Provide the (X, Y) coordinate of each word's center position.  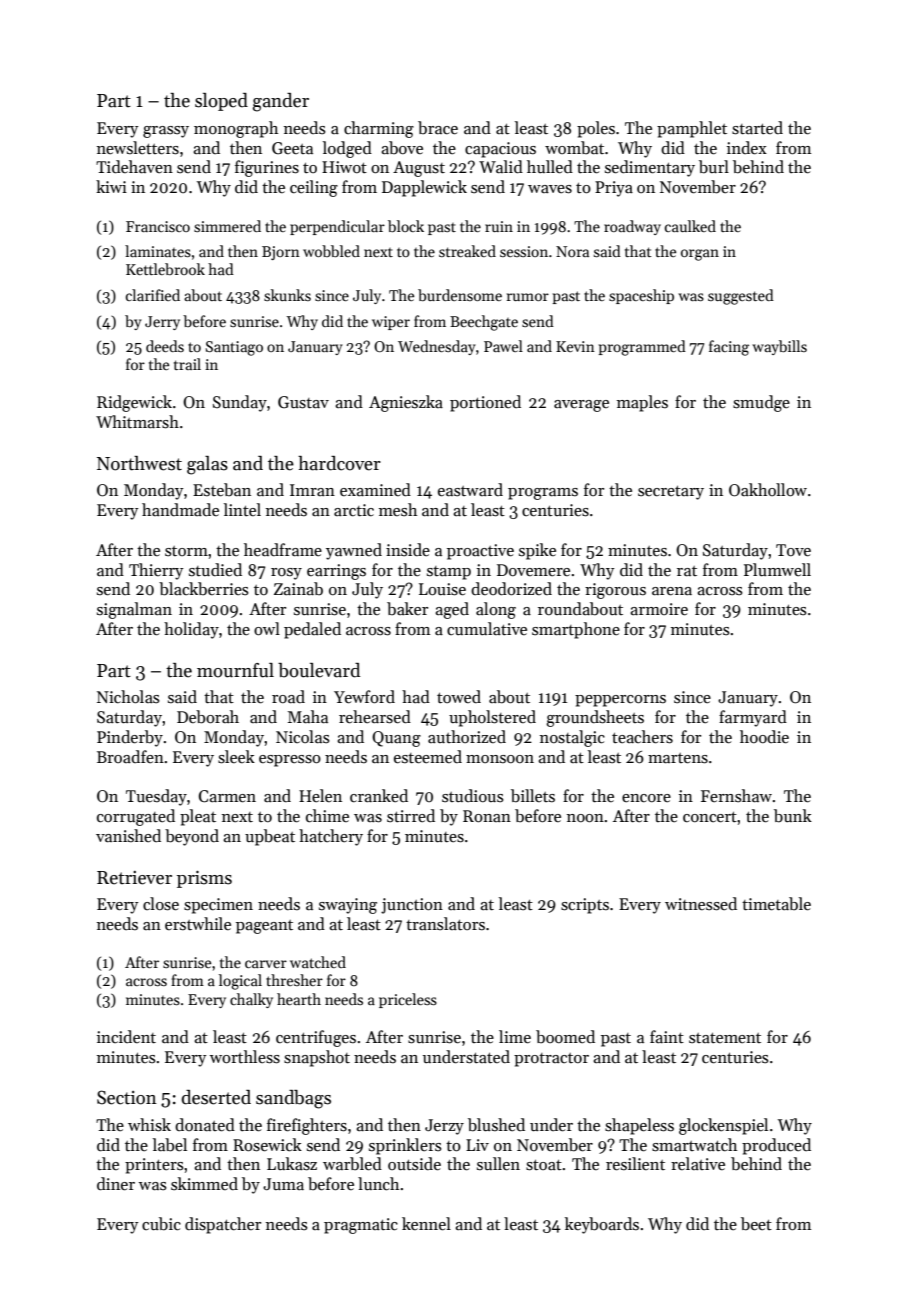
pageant (264, 927)
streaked (467, 251)
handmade (180, 509)
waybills (779, 347)
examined (375, 490)
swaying (348, 906)
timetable (776, 904)
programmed (642, 348)
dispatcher (223, 1225)
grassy (166, 132)
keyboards (602, 1225)
